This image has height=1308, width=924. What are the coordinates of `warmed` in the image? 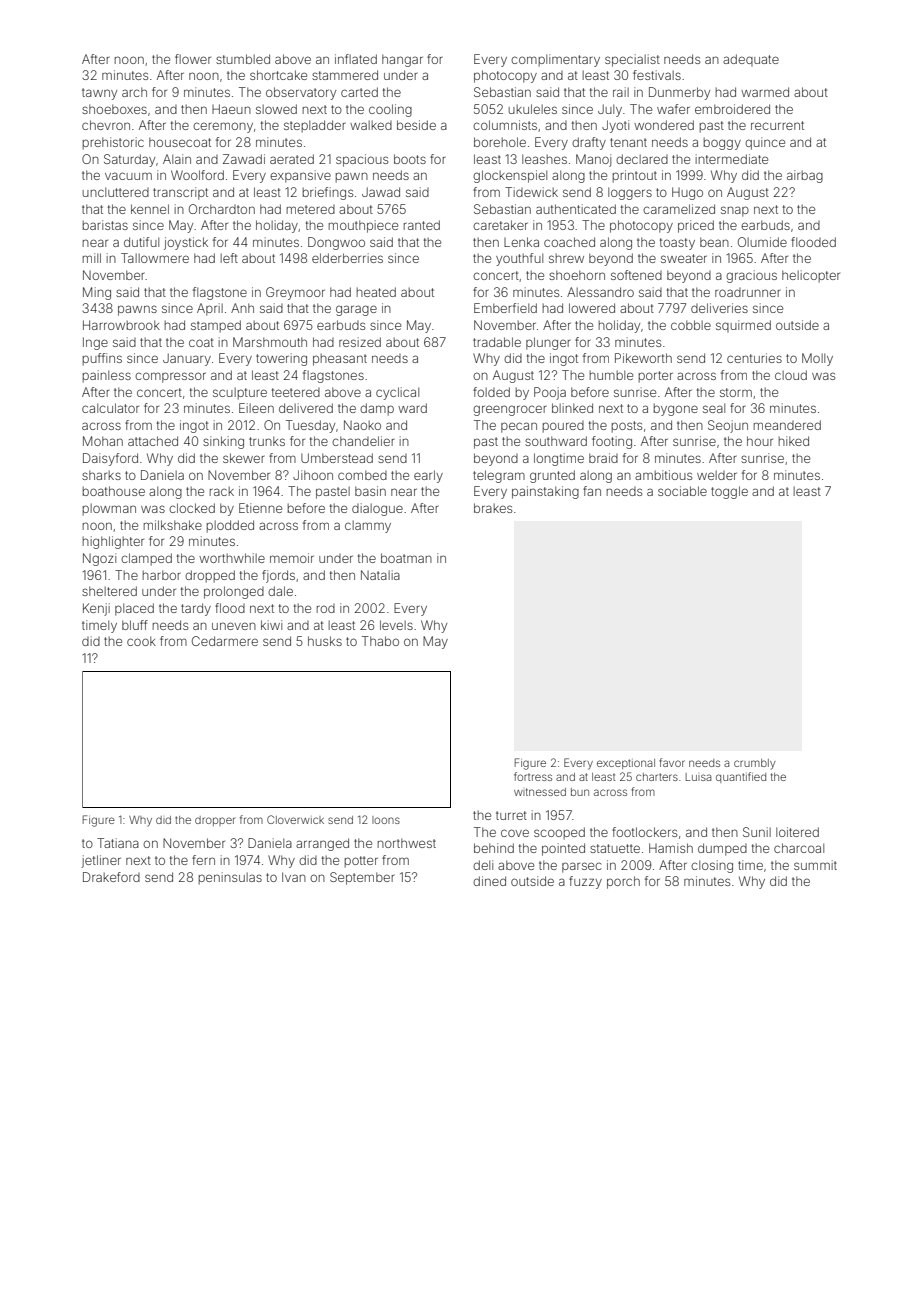 It's located at (765, 92).
